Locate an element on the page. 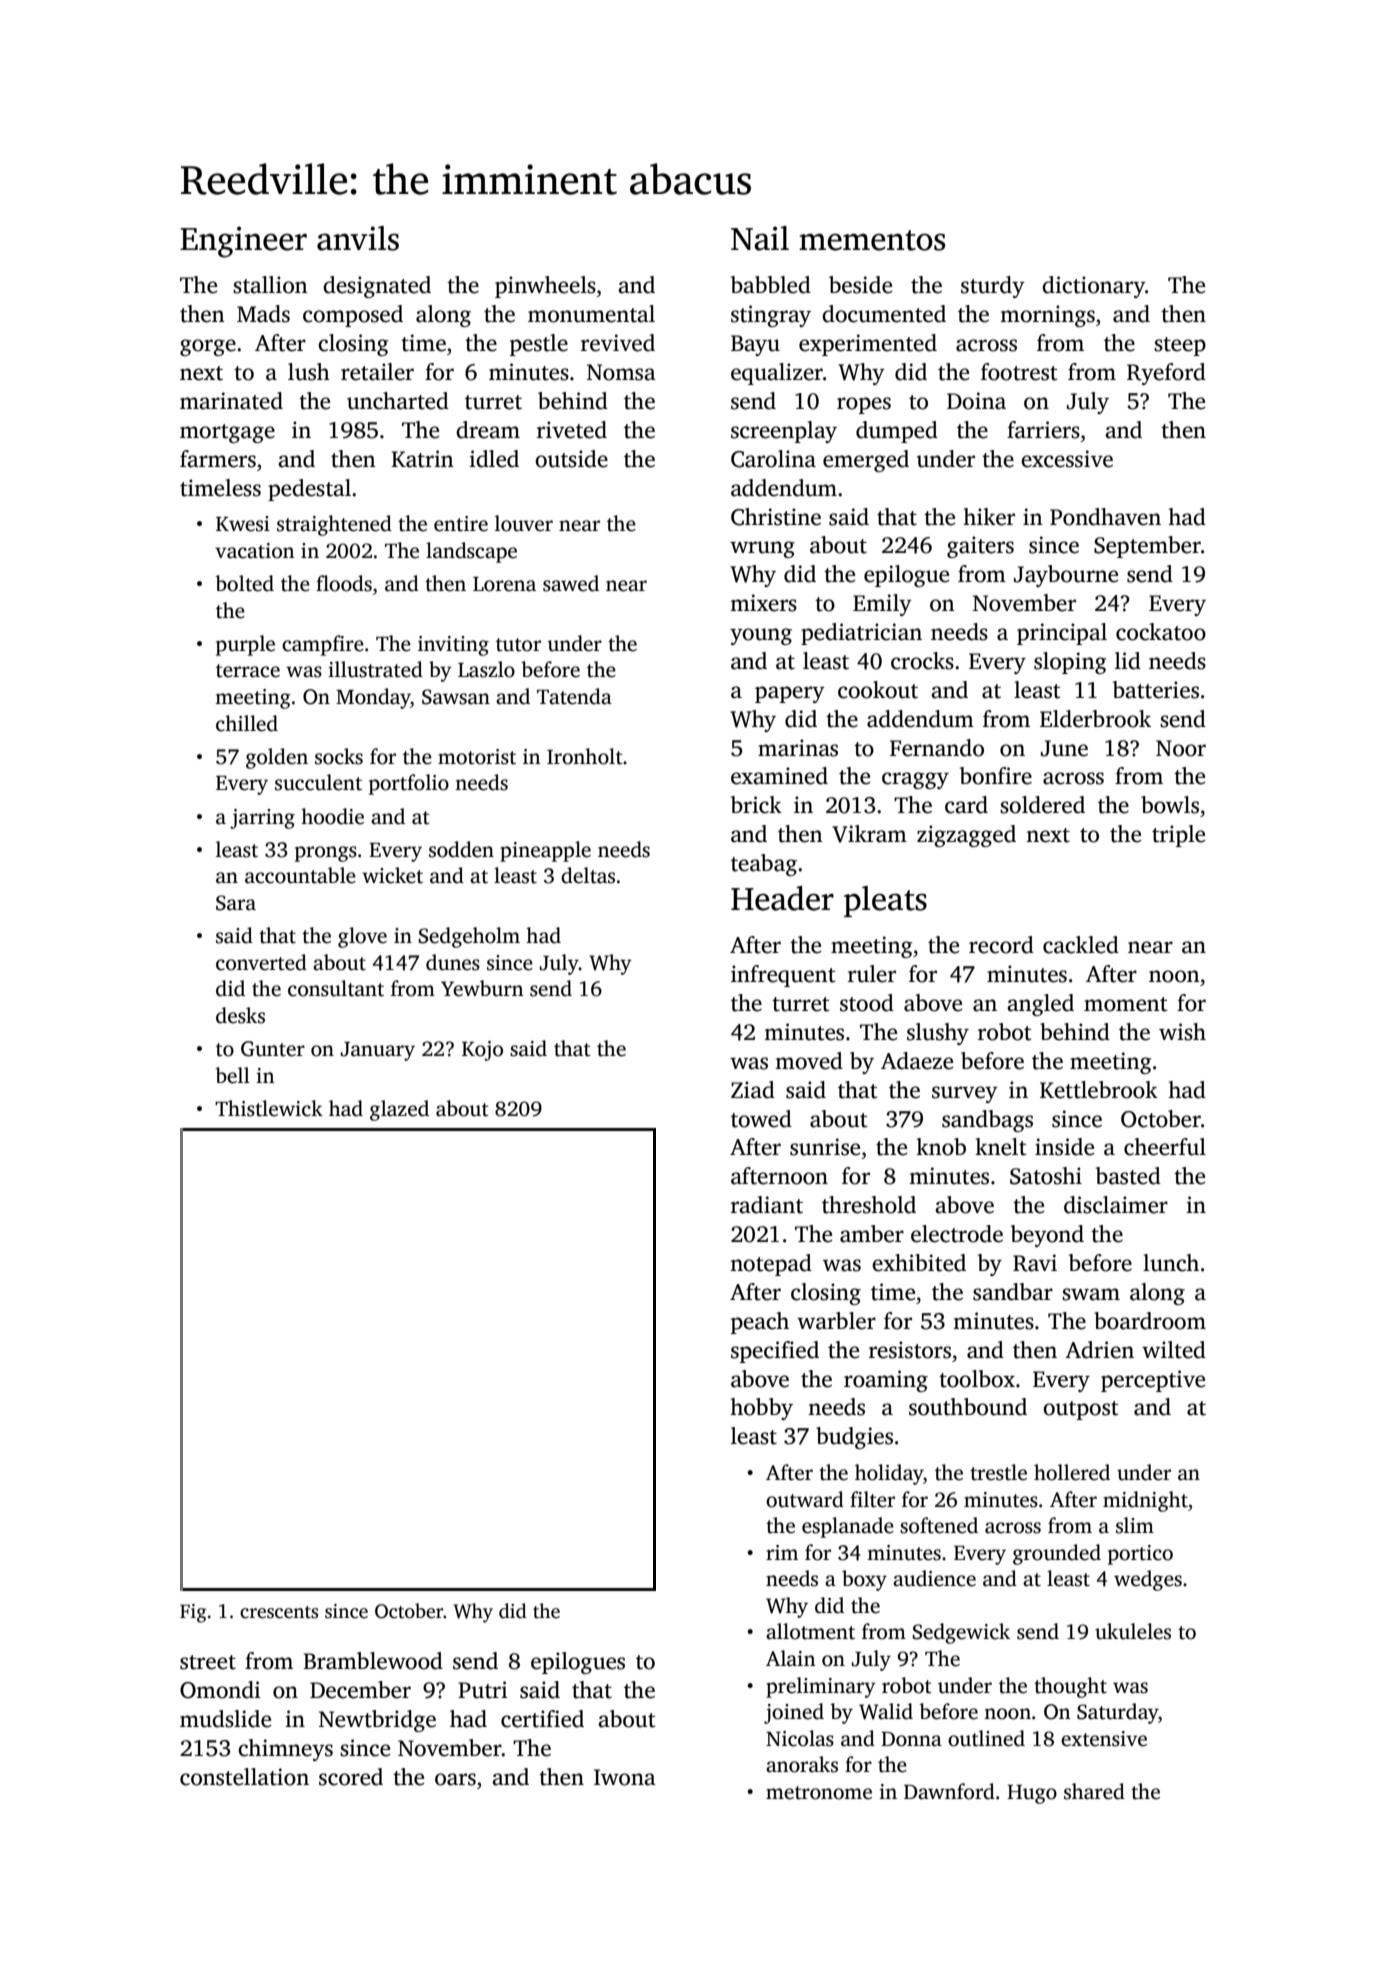 The width and height of the document is (1386, 1969). radiant is located at coordinates (767, 1205).
